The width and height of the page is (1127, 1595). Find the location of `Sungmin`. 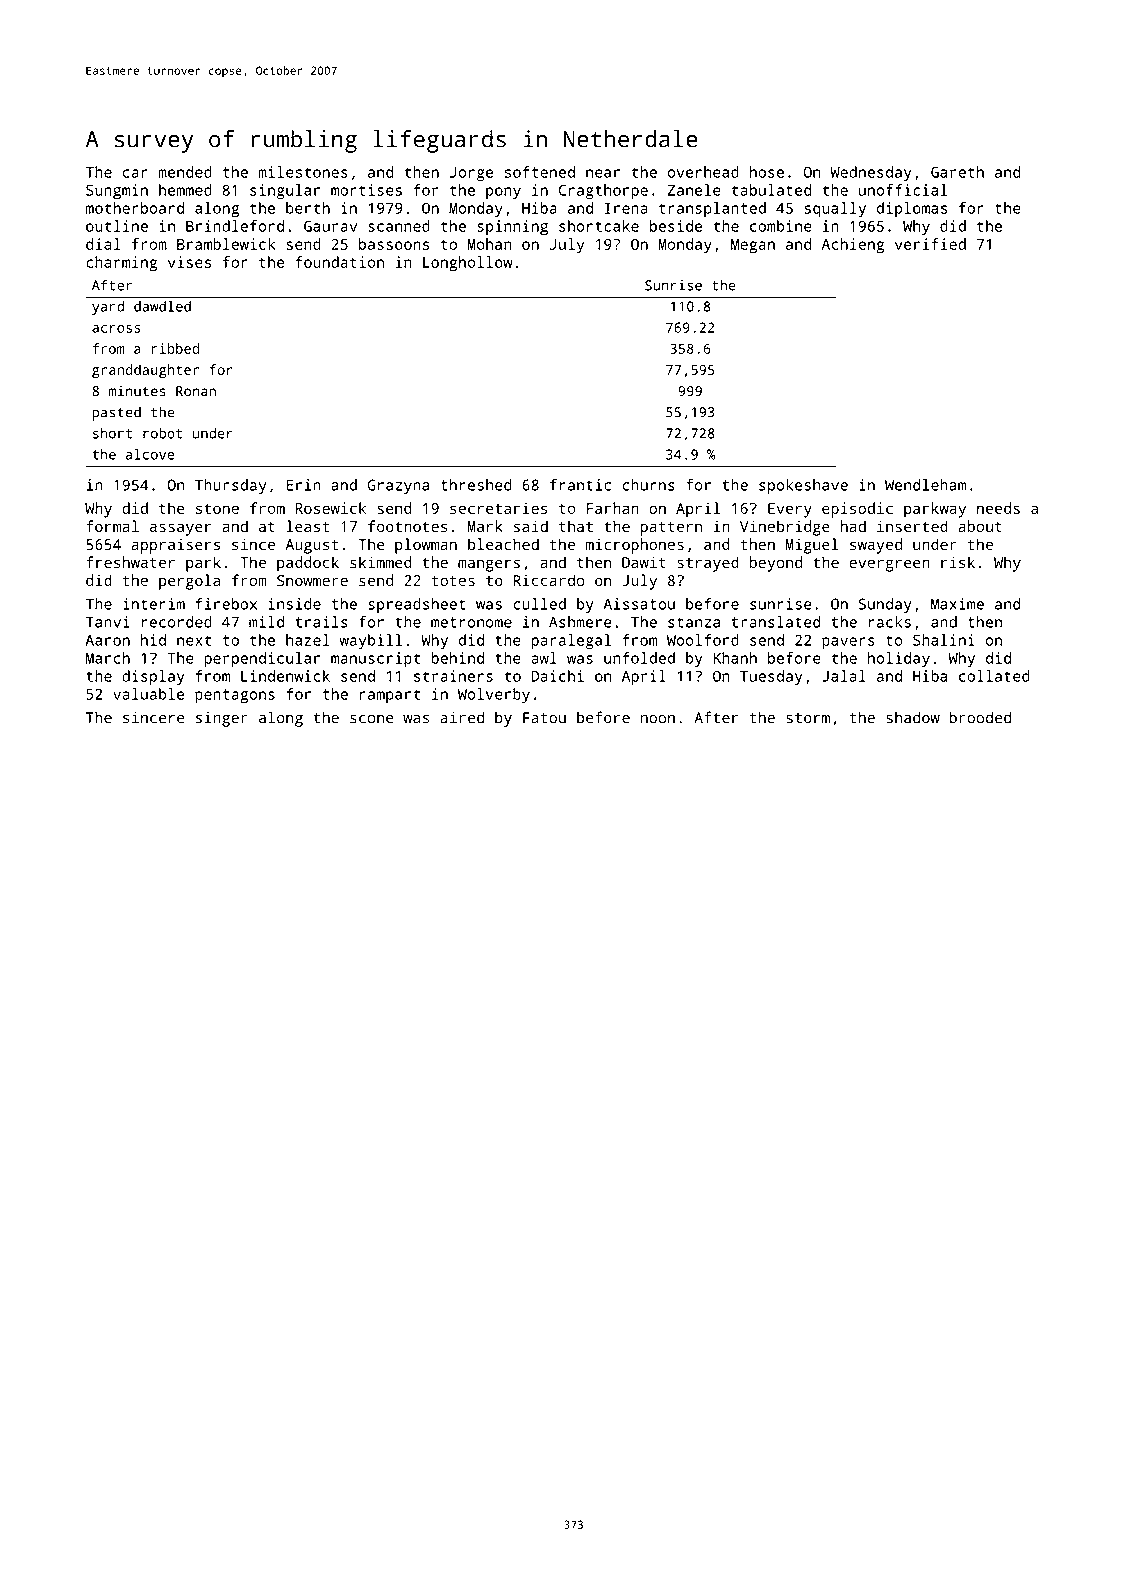

Sungmin is located at coordinates (117, 192).
